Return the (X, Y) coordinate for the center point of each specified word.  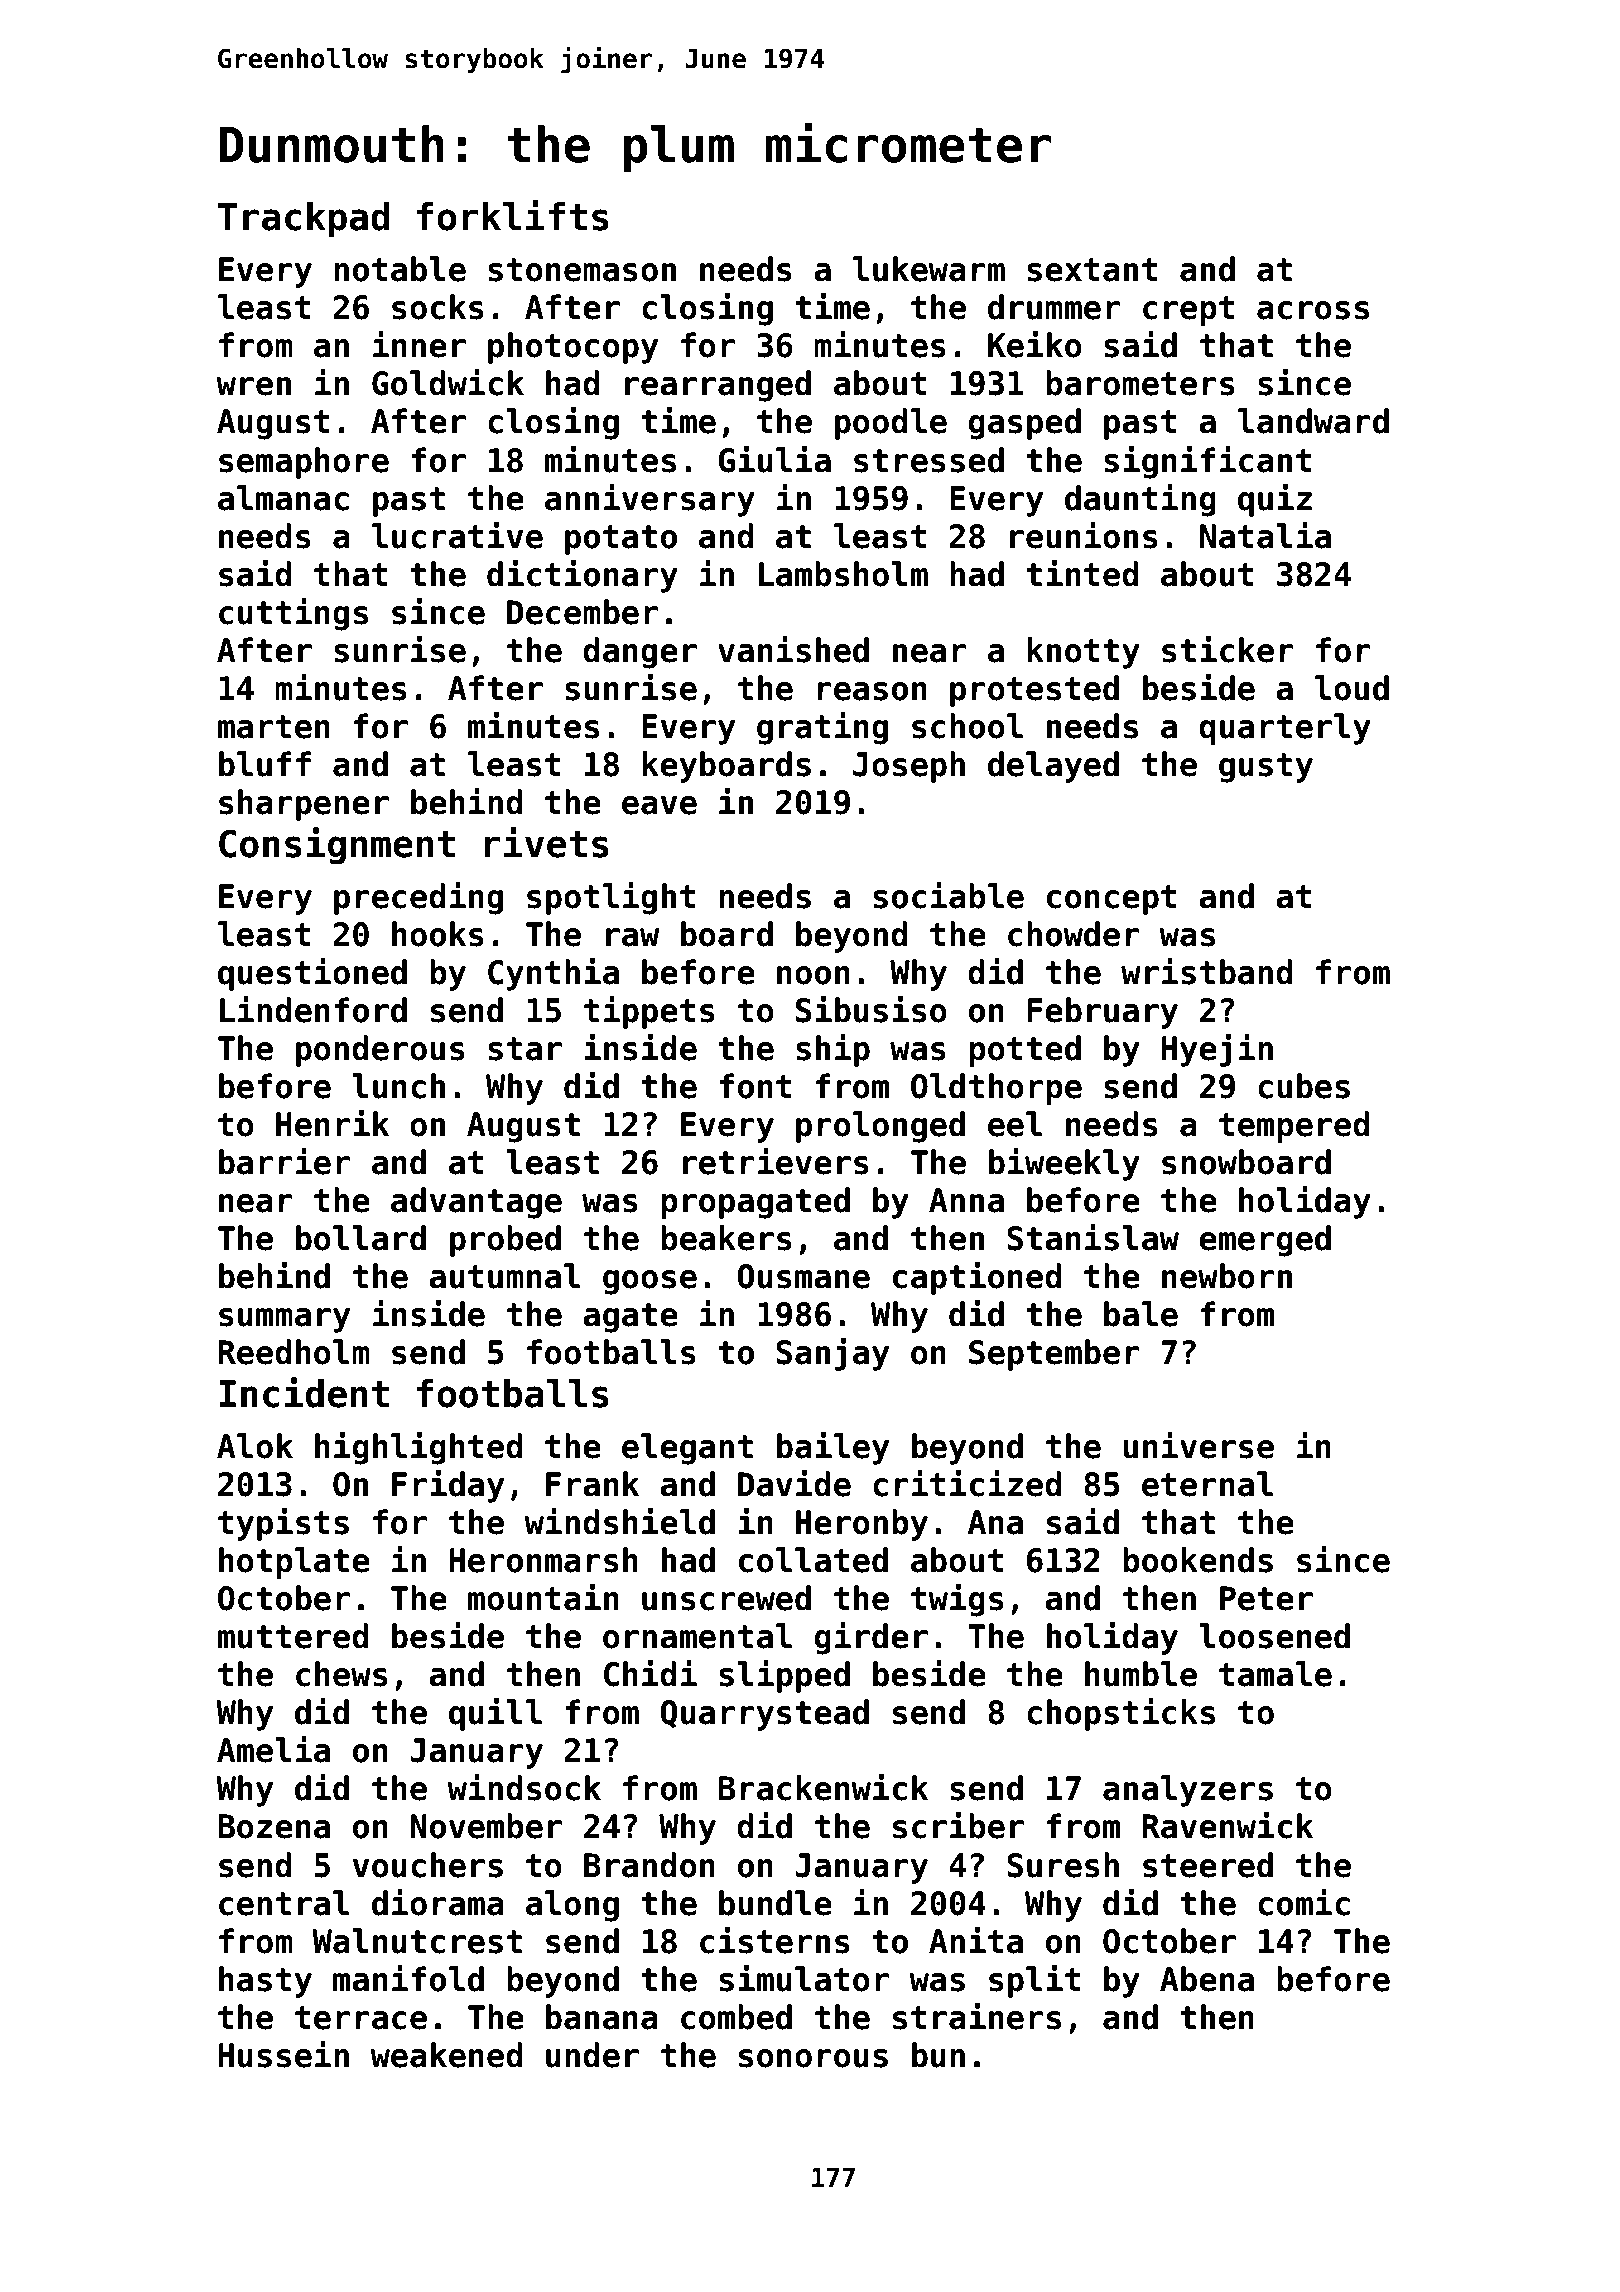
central (284, 1903)
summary (284, 1320)
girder (871, 1638)
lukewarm (929, 269)
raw (632, 937)
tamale (1275, 1674)
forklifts (513, 215)
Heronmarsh (543, 1560)
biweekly (1064, 1164)
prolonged (880, 1127)
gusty (1266, 768)
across (1313, 310)
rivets (546, 842)
